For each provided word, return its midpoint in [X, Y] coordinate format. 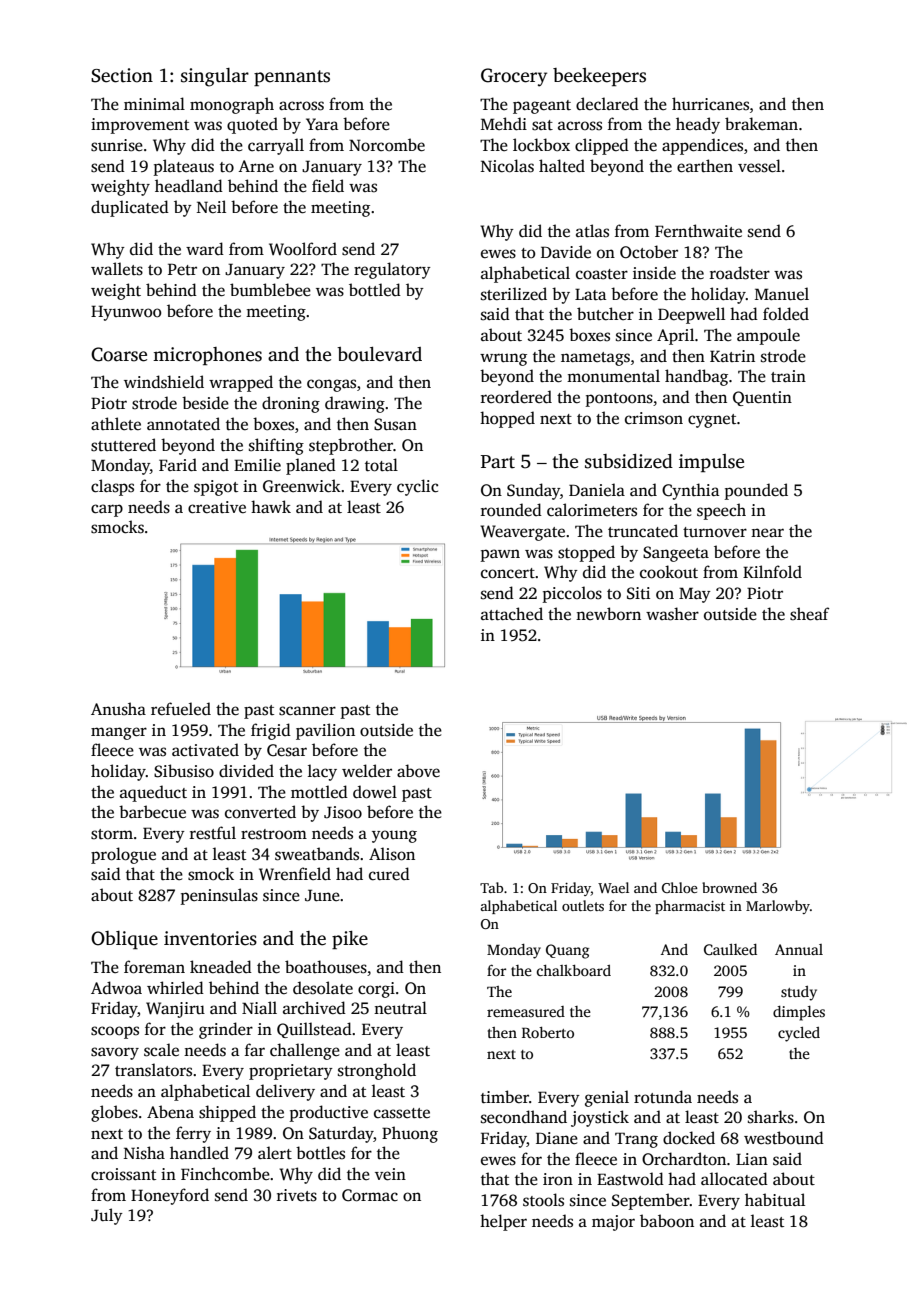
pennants [292, 78]
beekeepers [599, 77]
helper [503, 1222]
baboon [667, 1221]
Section [122, 75]
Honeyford [170, 1196]
